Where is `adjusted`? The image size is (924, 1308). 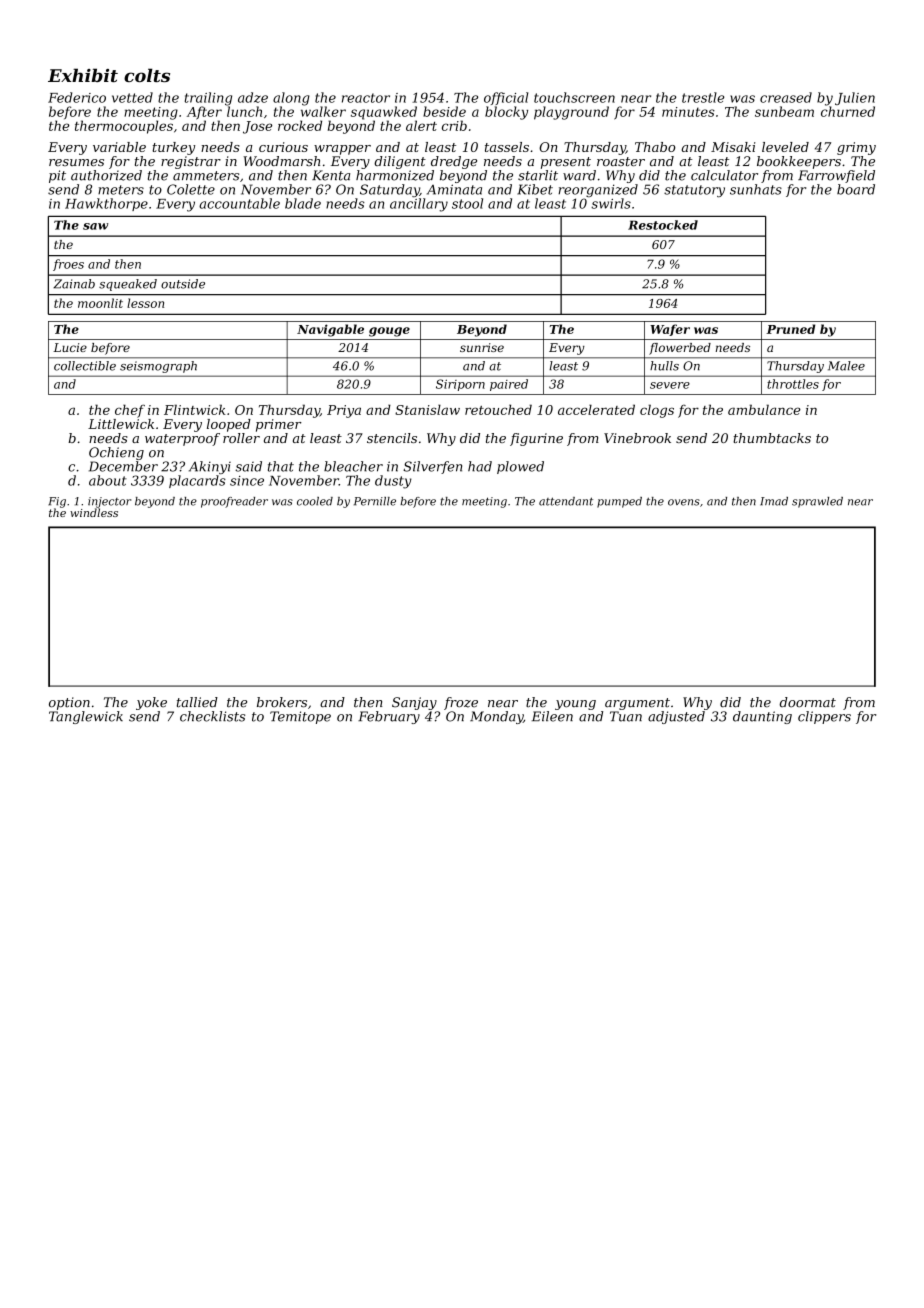
adjusted is located at coordinates (676, 717).
